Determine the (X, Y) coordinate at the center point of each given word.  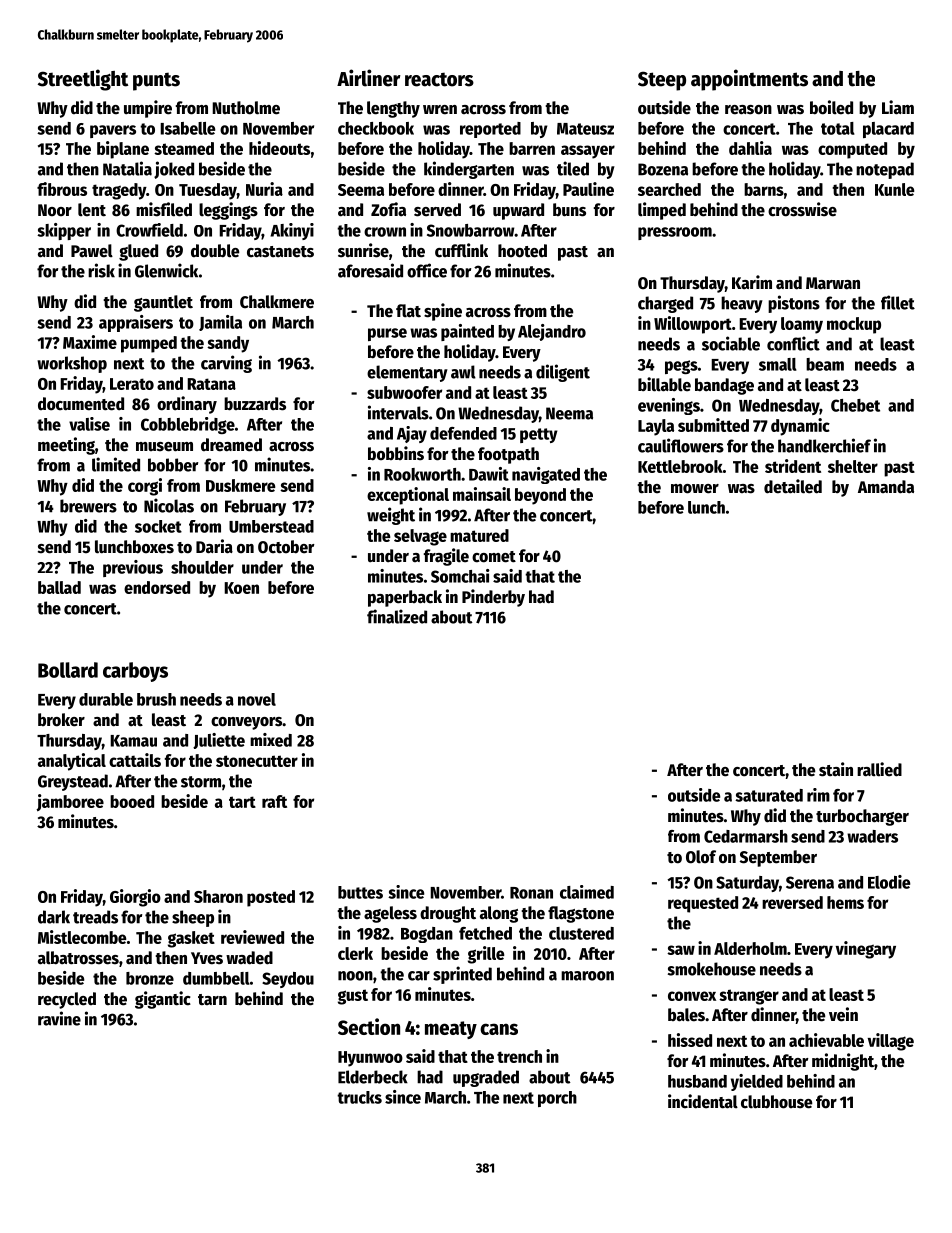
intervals (398, 412)
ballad (59, 587)
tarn (212, 999)
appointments (749, 80)
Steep (662, 81)
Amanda (886, 487)
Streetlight (83, 80)
